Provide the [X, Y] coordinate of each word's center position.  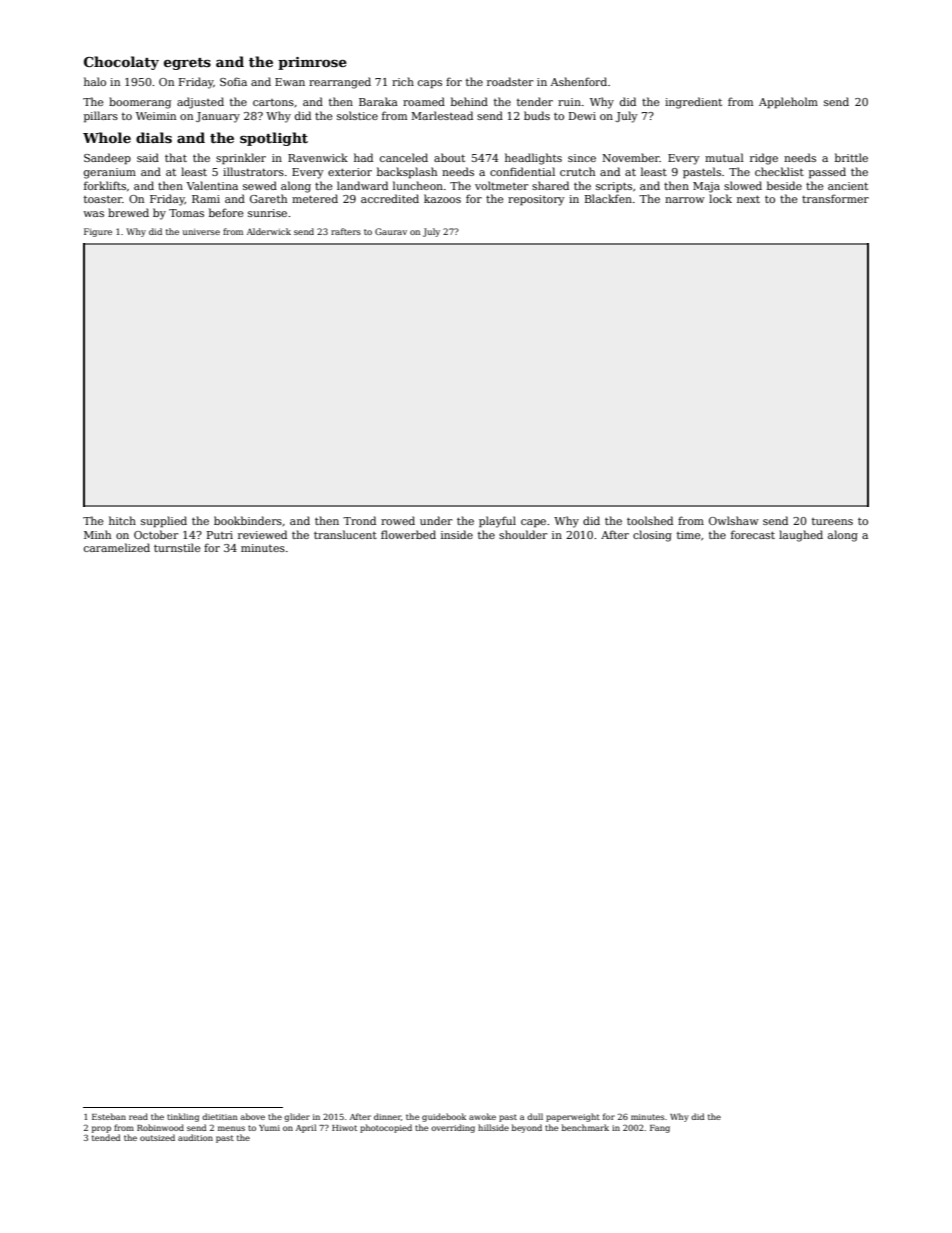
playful [497, 522]
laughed [801, 536]
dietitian [220, 1116]
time [689, 535]
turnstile [177, 547]
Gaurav [391, 231]
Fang [660, 1129]
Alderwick [269, 231]
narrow [685, 200]
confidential [522, 171]
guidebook [444, 1117]
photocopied [386, 1128]
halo [95, 81]
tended [106, 1137]
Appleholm [788, 103]
